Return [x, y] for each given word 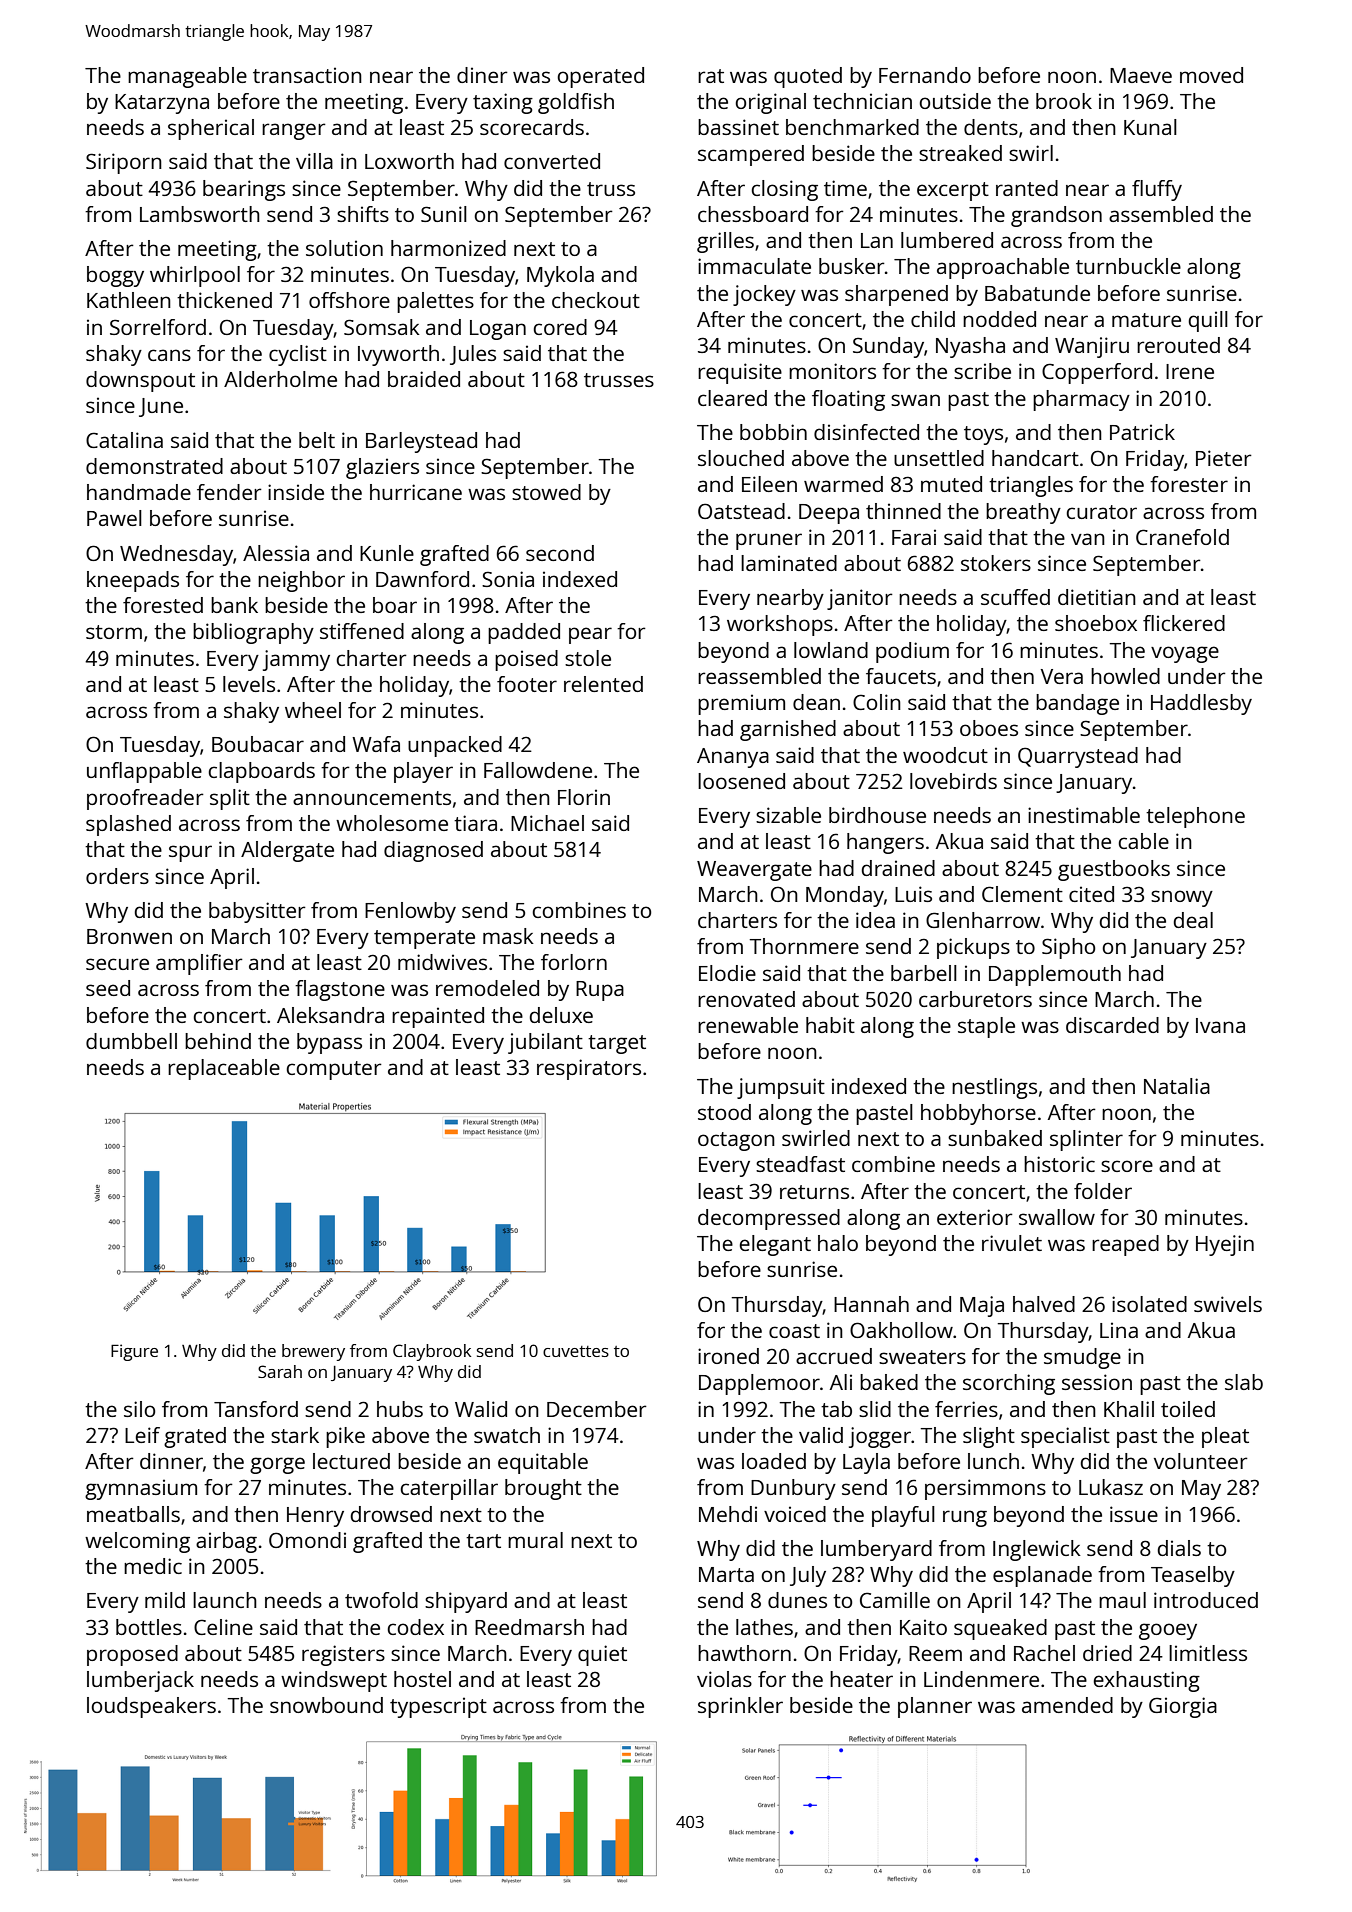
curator [1101, 512]
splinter [1086, 1140]
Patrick [1142, 432]
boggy [115, 276]
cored [560, 327]
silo [139, 1409]
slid [875, 1409]
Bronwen [129, 936]
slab [1244, 1382]
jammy [296, 660]
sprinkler [740, 1707]
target [617, 1044]
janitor [860, 599]
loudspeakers [151, 1707]
